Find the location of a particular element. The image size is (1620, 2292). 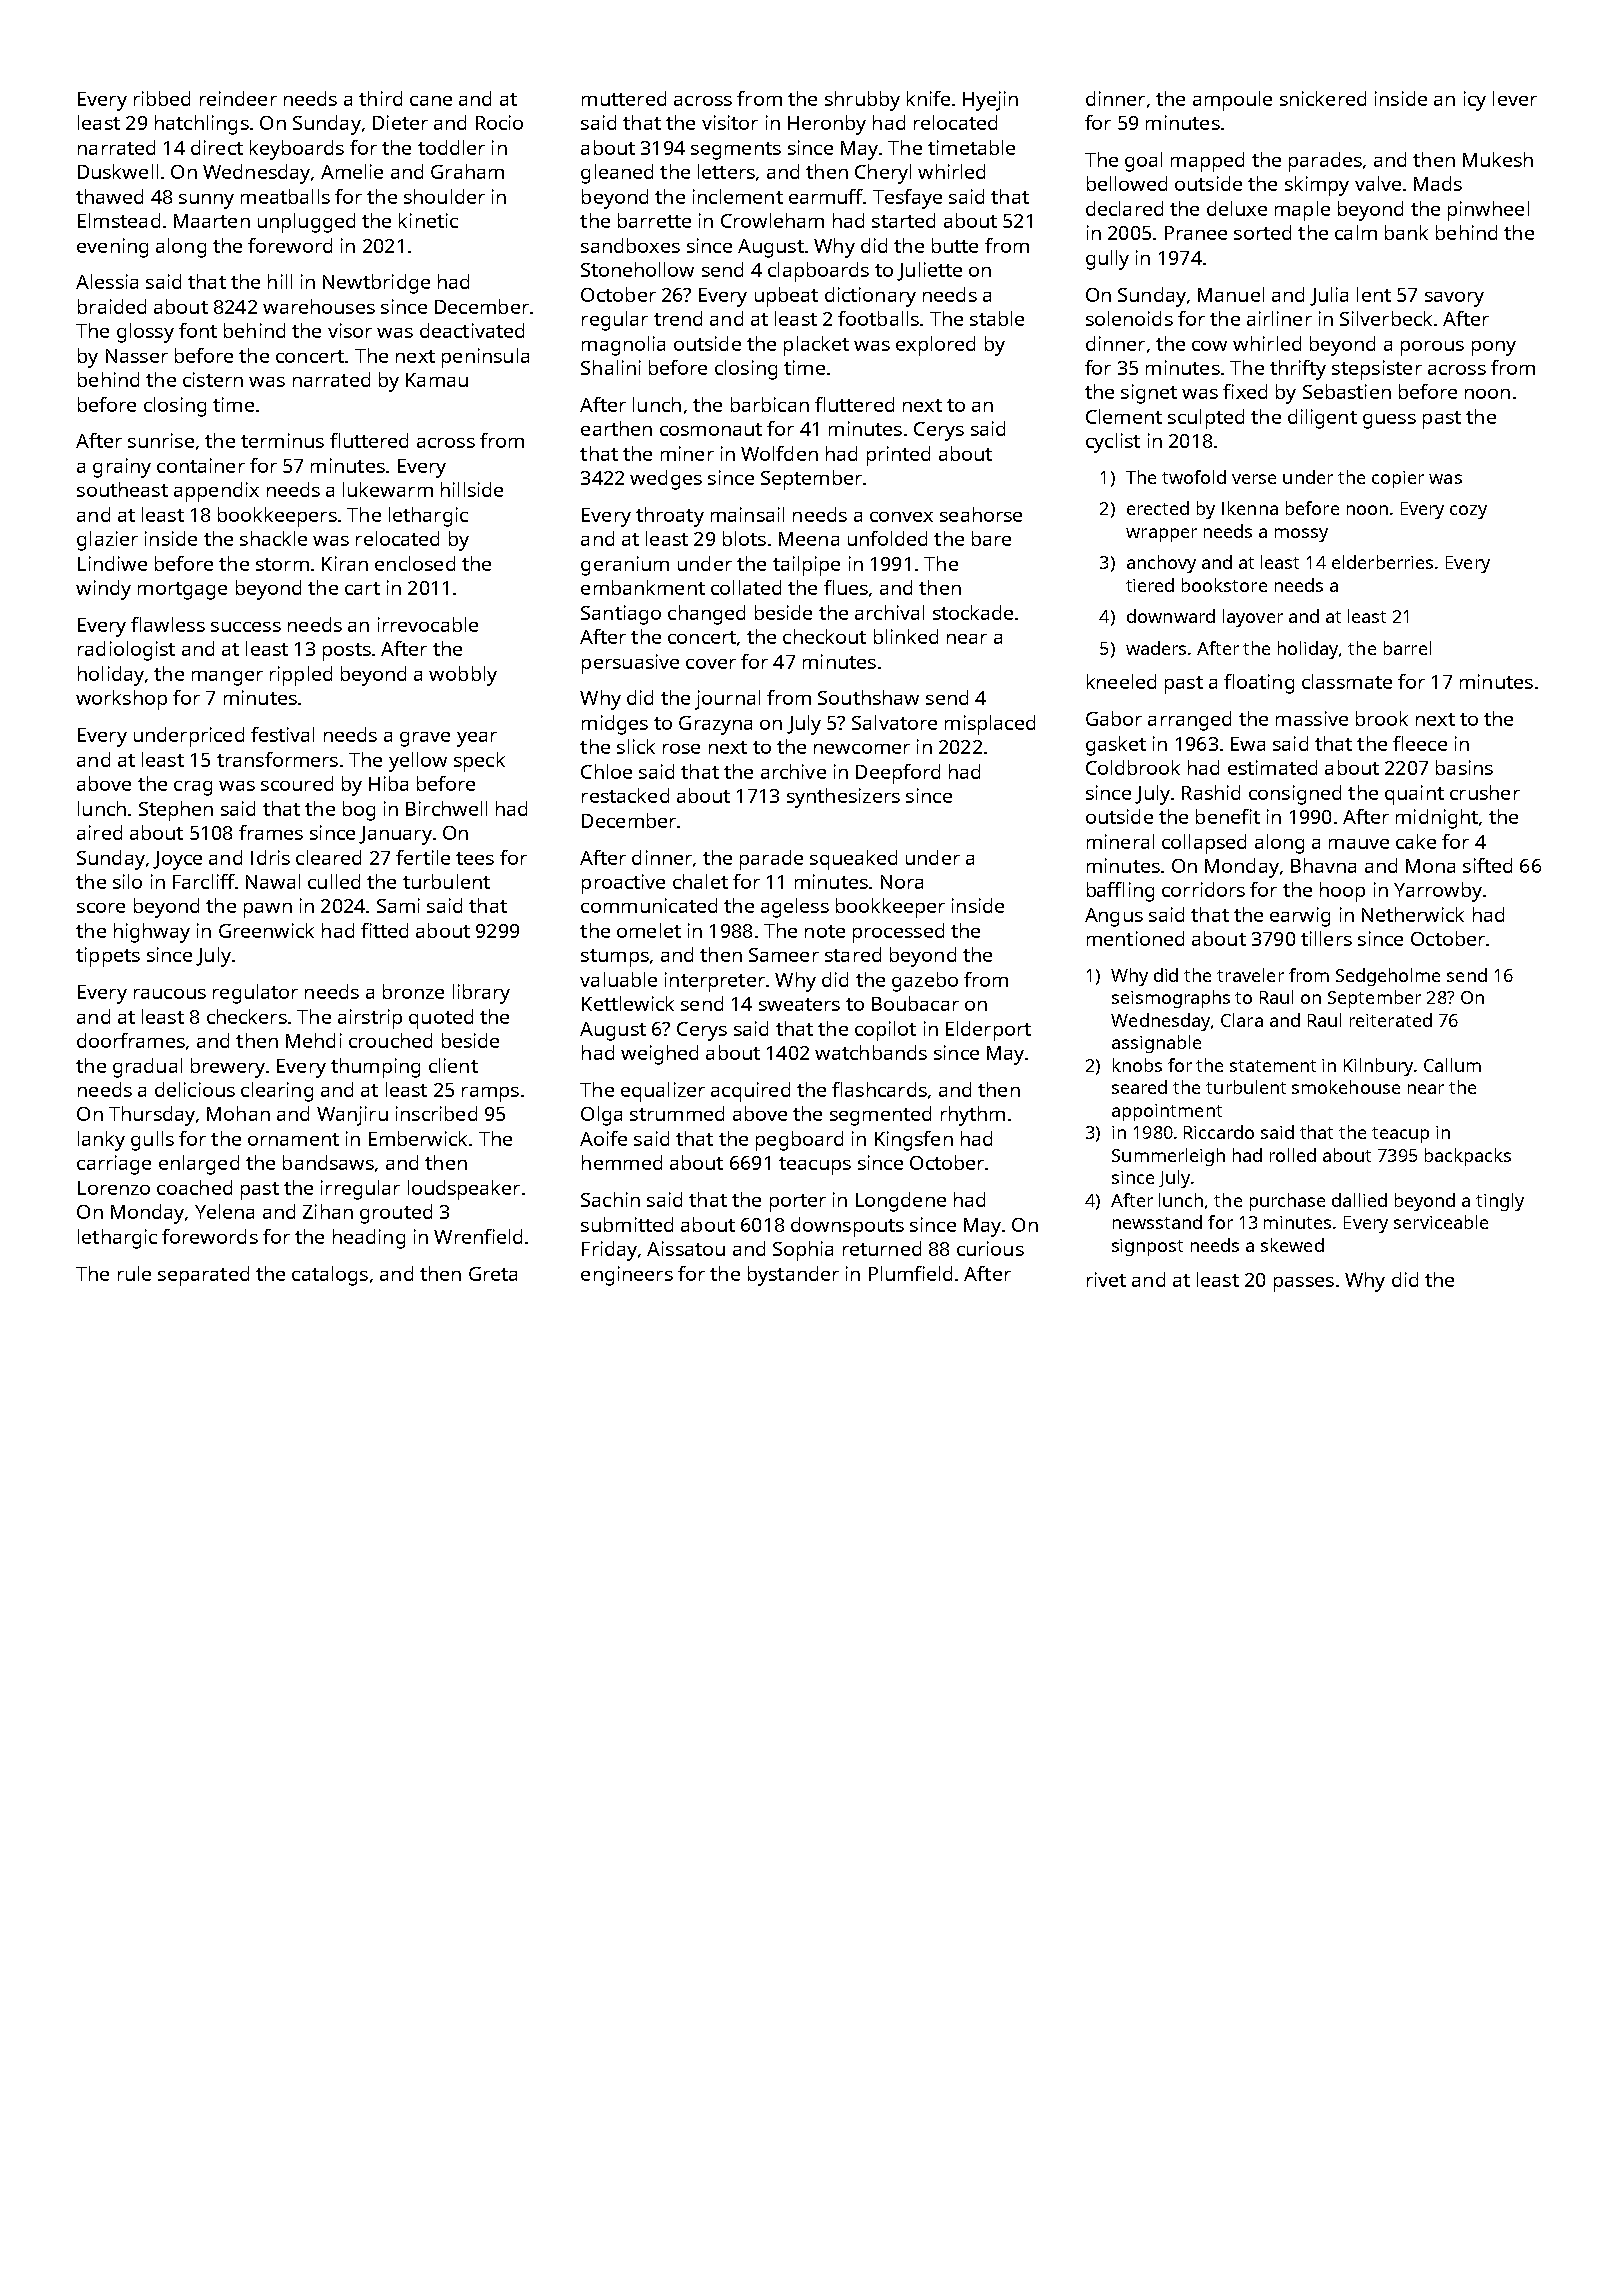

Greta is located at coordinates (493, 1274).
